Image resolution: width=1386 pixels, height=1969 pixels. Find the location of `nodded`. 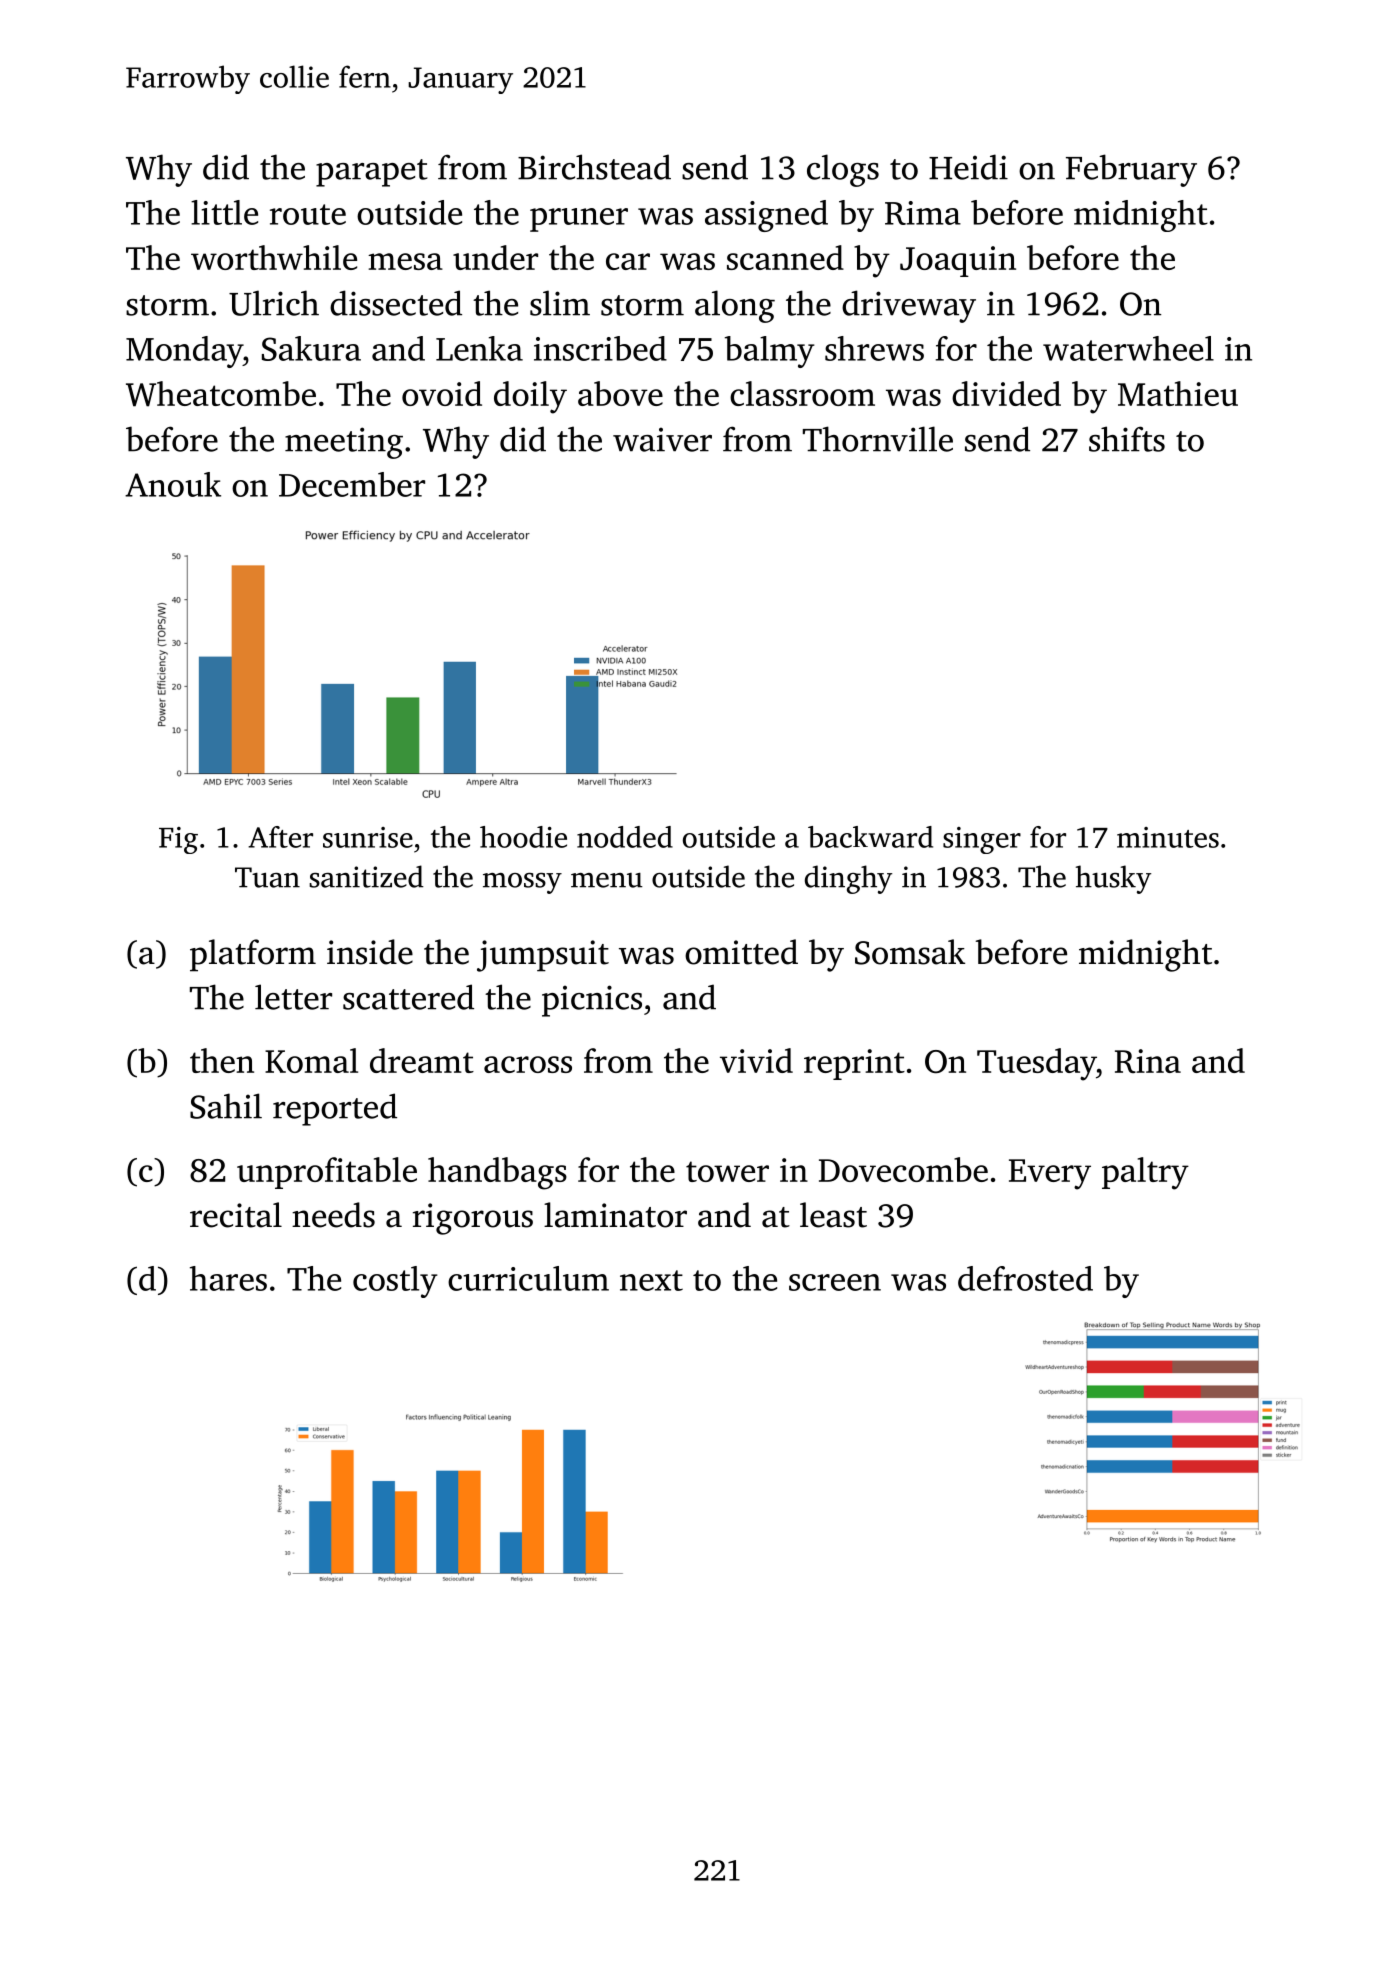

nodded is located at coordinates (625, 837).
